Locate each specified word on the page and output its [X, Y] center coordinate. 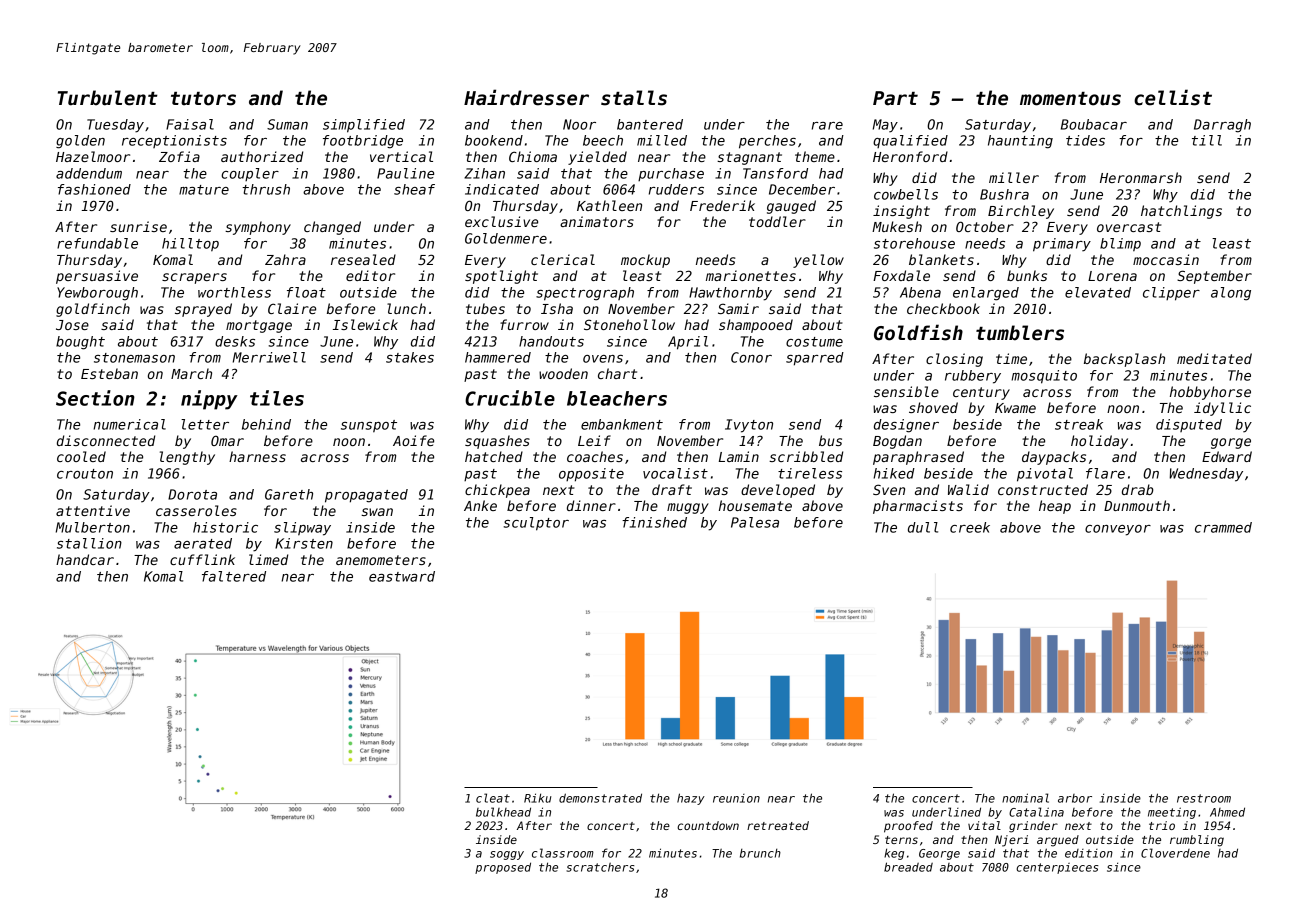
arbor [1075, 798]
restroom [1204, 798]
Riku [538, 798]
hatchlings [1181, 212]
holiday [1099, 442]
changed [332, 228]
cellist [1173, 97]
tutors [203, 99]
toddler [777, 221]
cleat [493, 798]
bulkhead [503, 812]
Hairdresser [526, 97]
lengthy [187, 458]
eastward [402, 576]
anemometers [381, 560]
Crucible [510, 398]
